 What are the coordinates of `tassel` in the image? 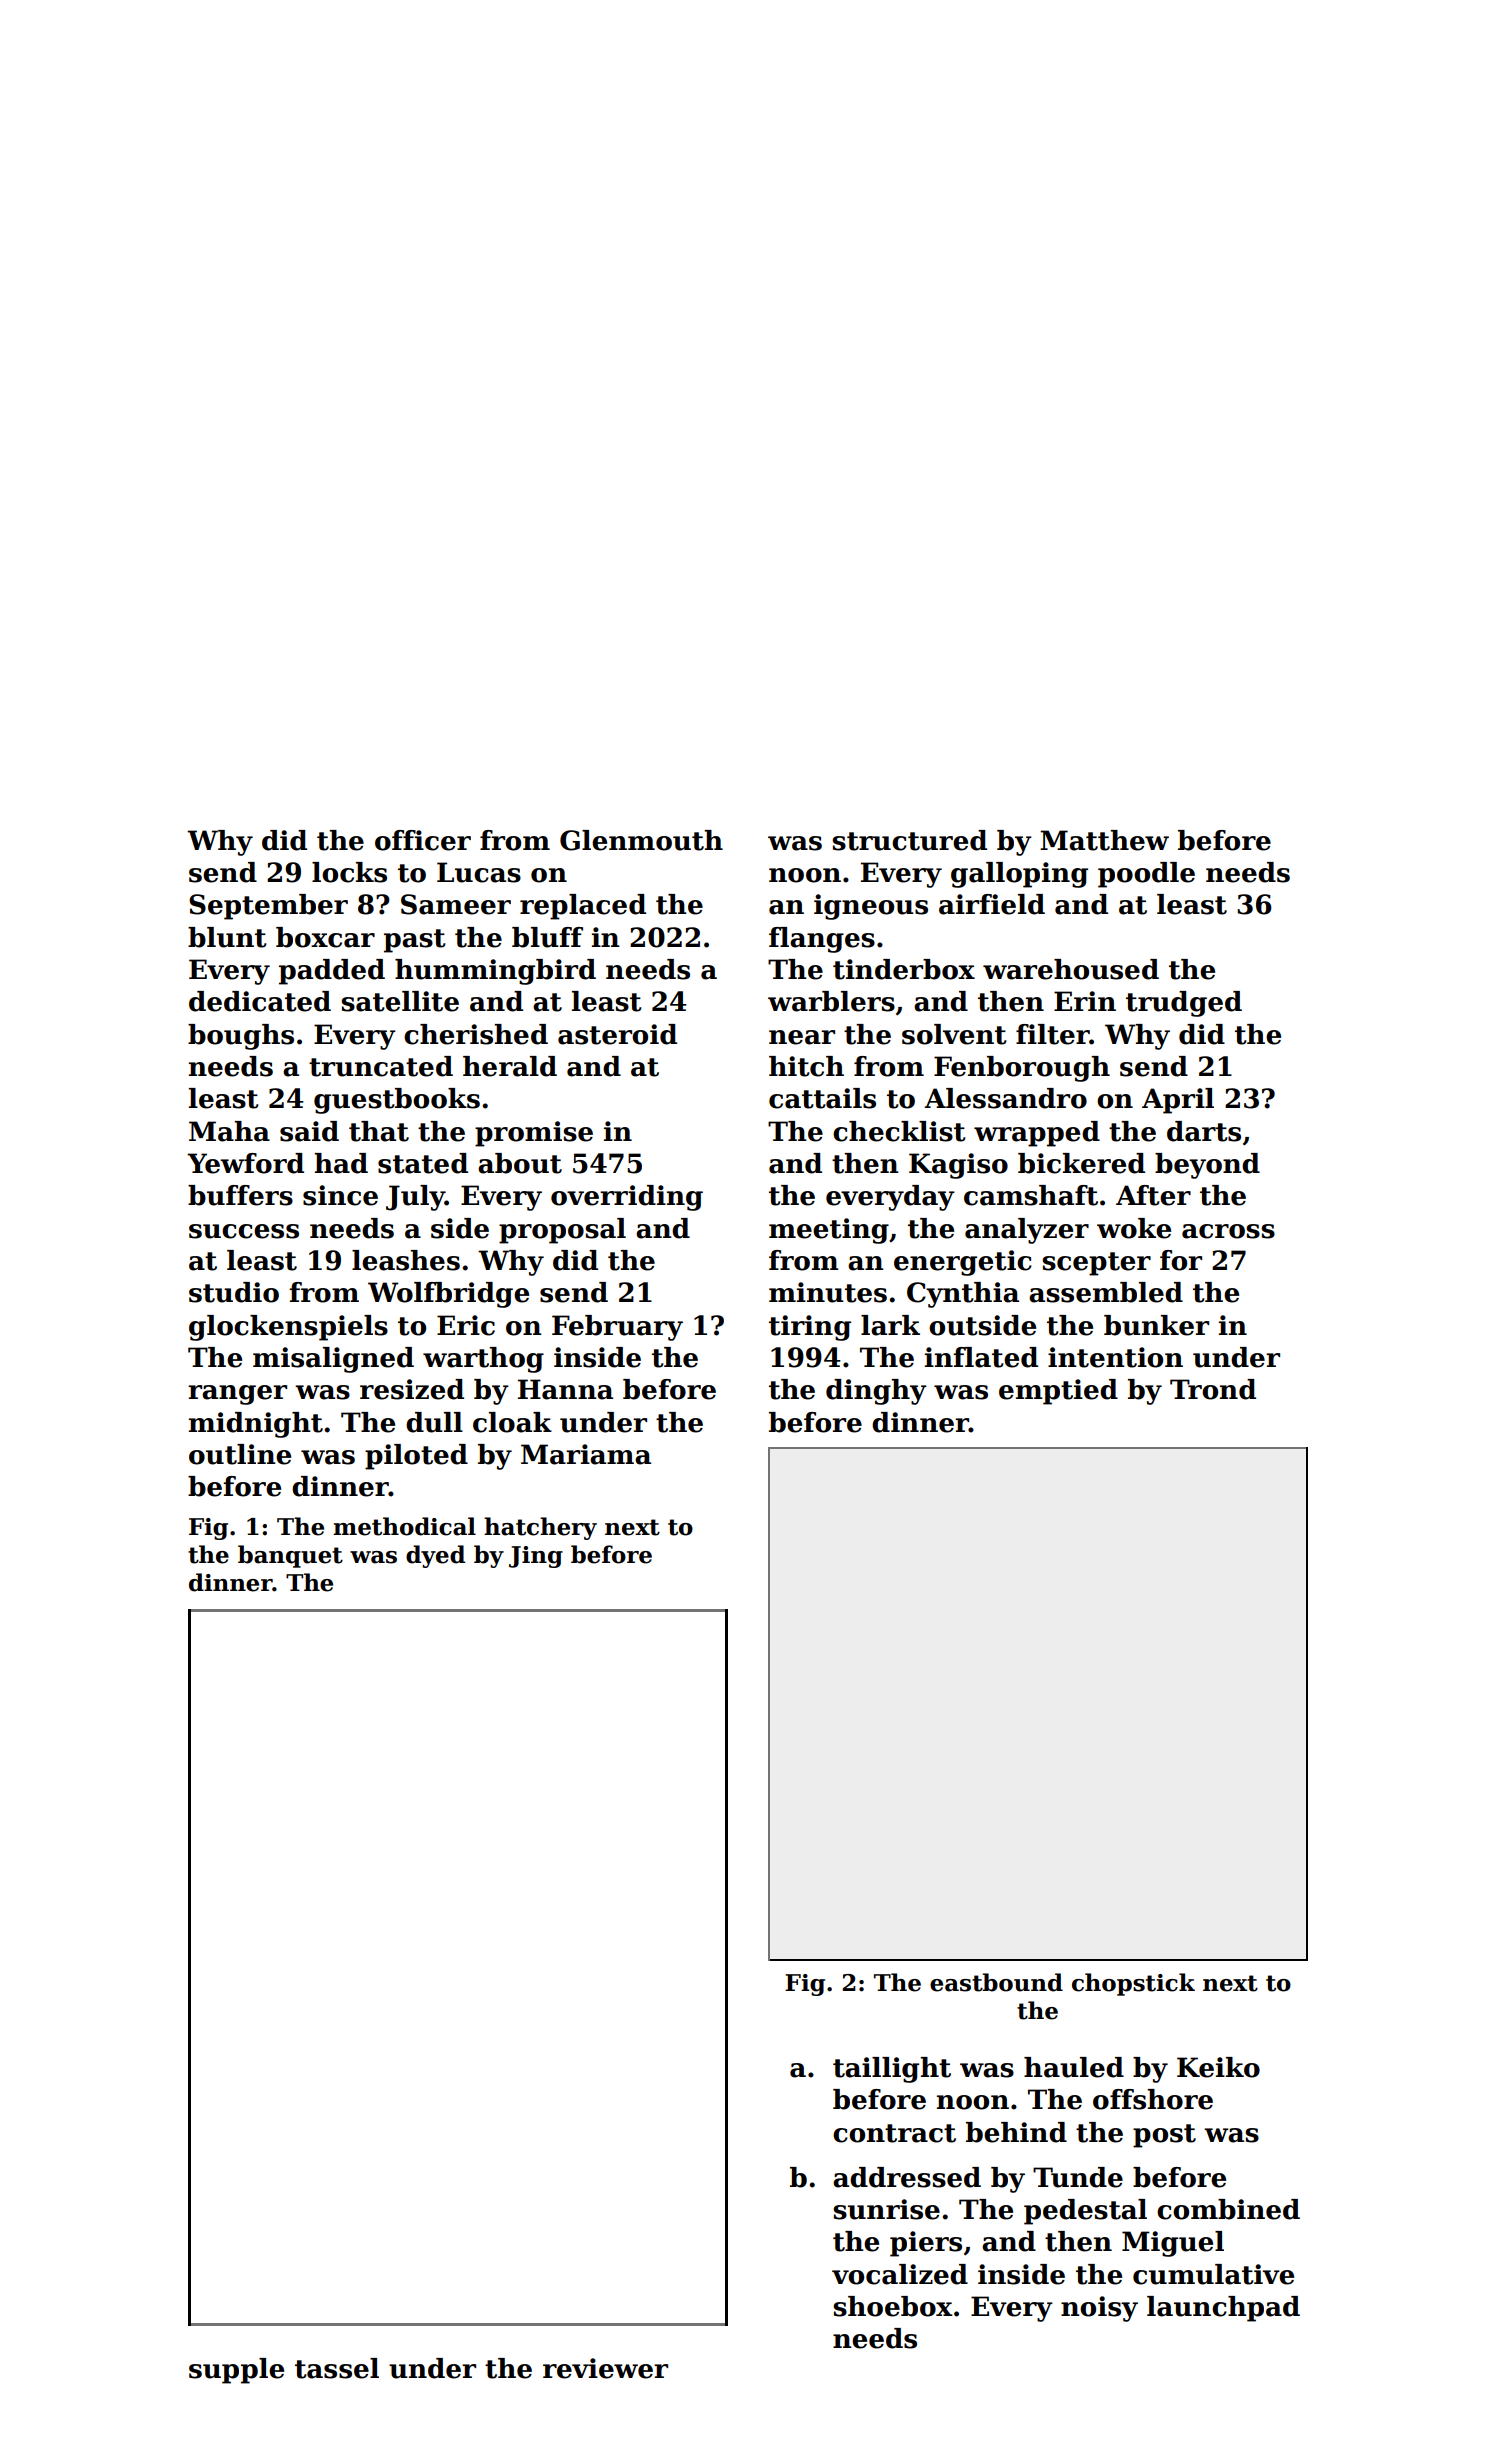 It's located at (337, 2368).
